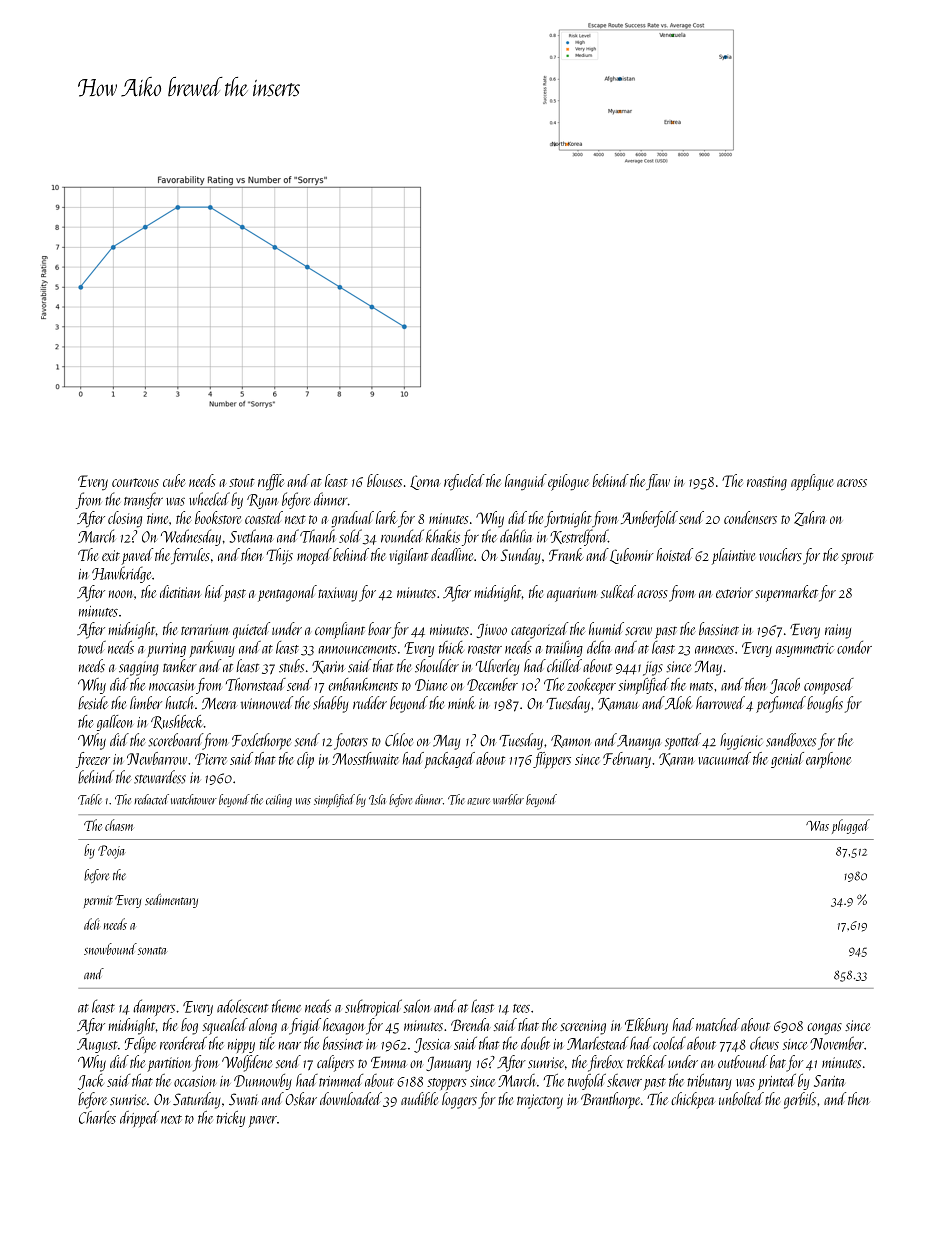 The image size is (952, 1233). Describe the element at coordinates (478, 801) in the screenshot. I see `azure` at that location.
